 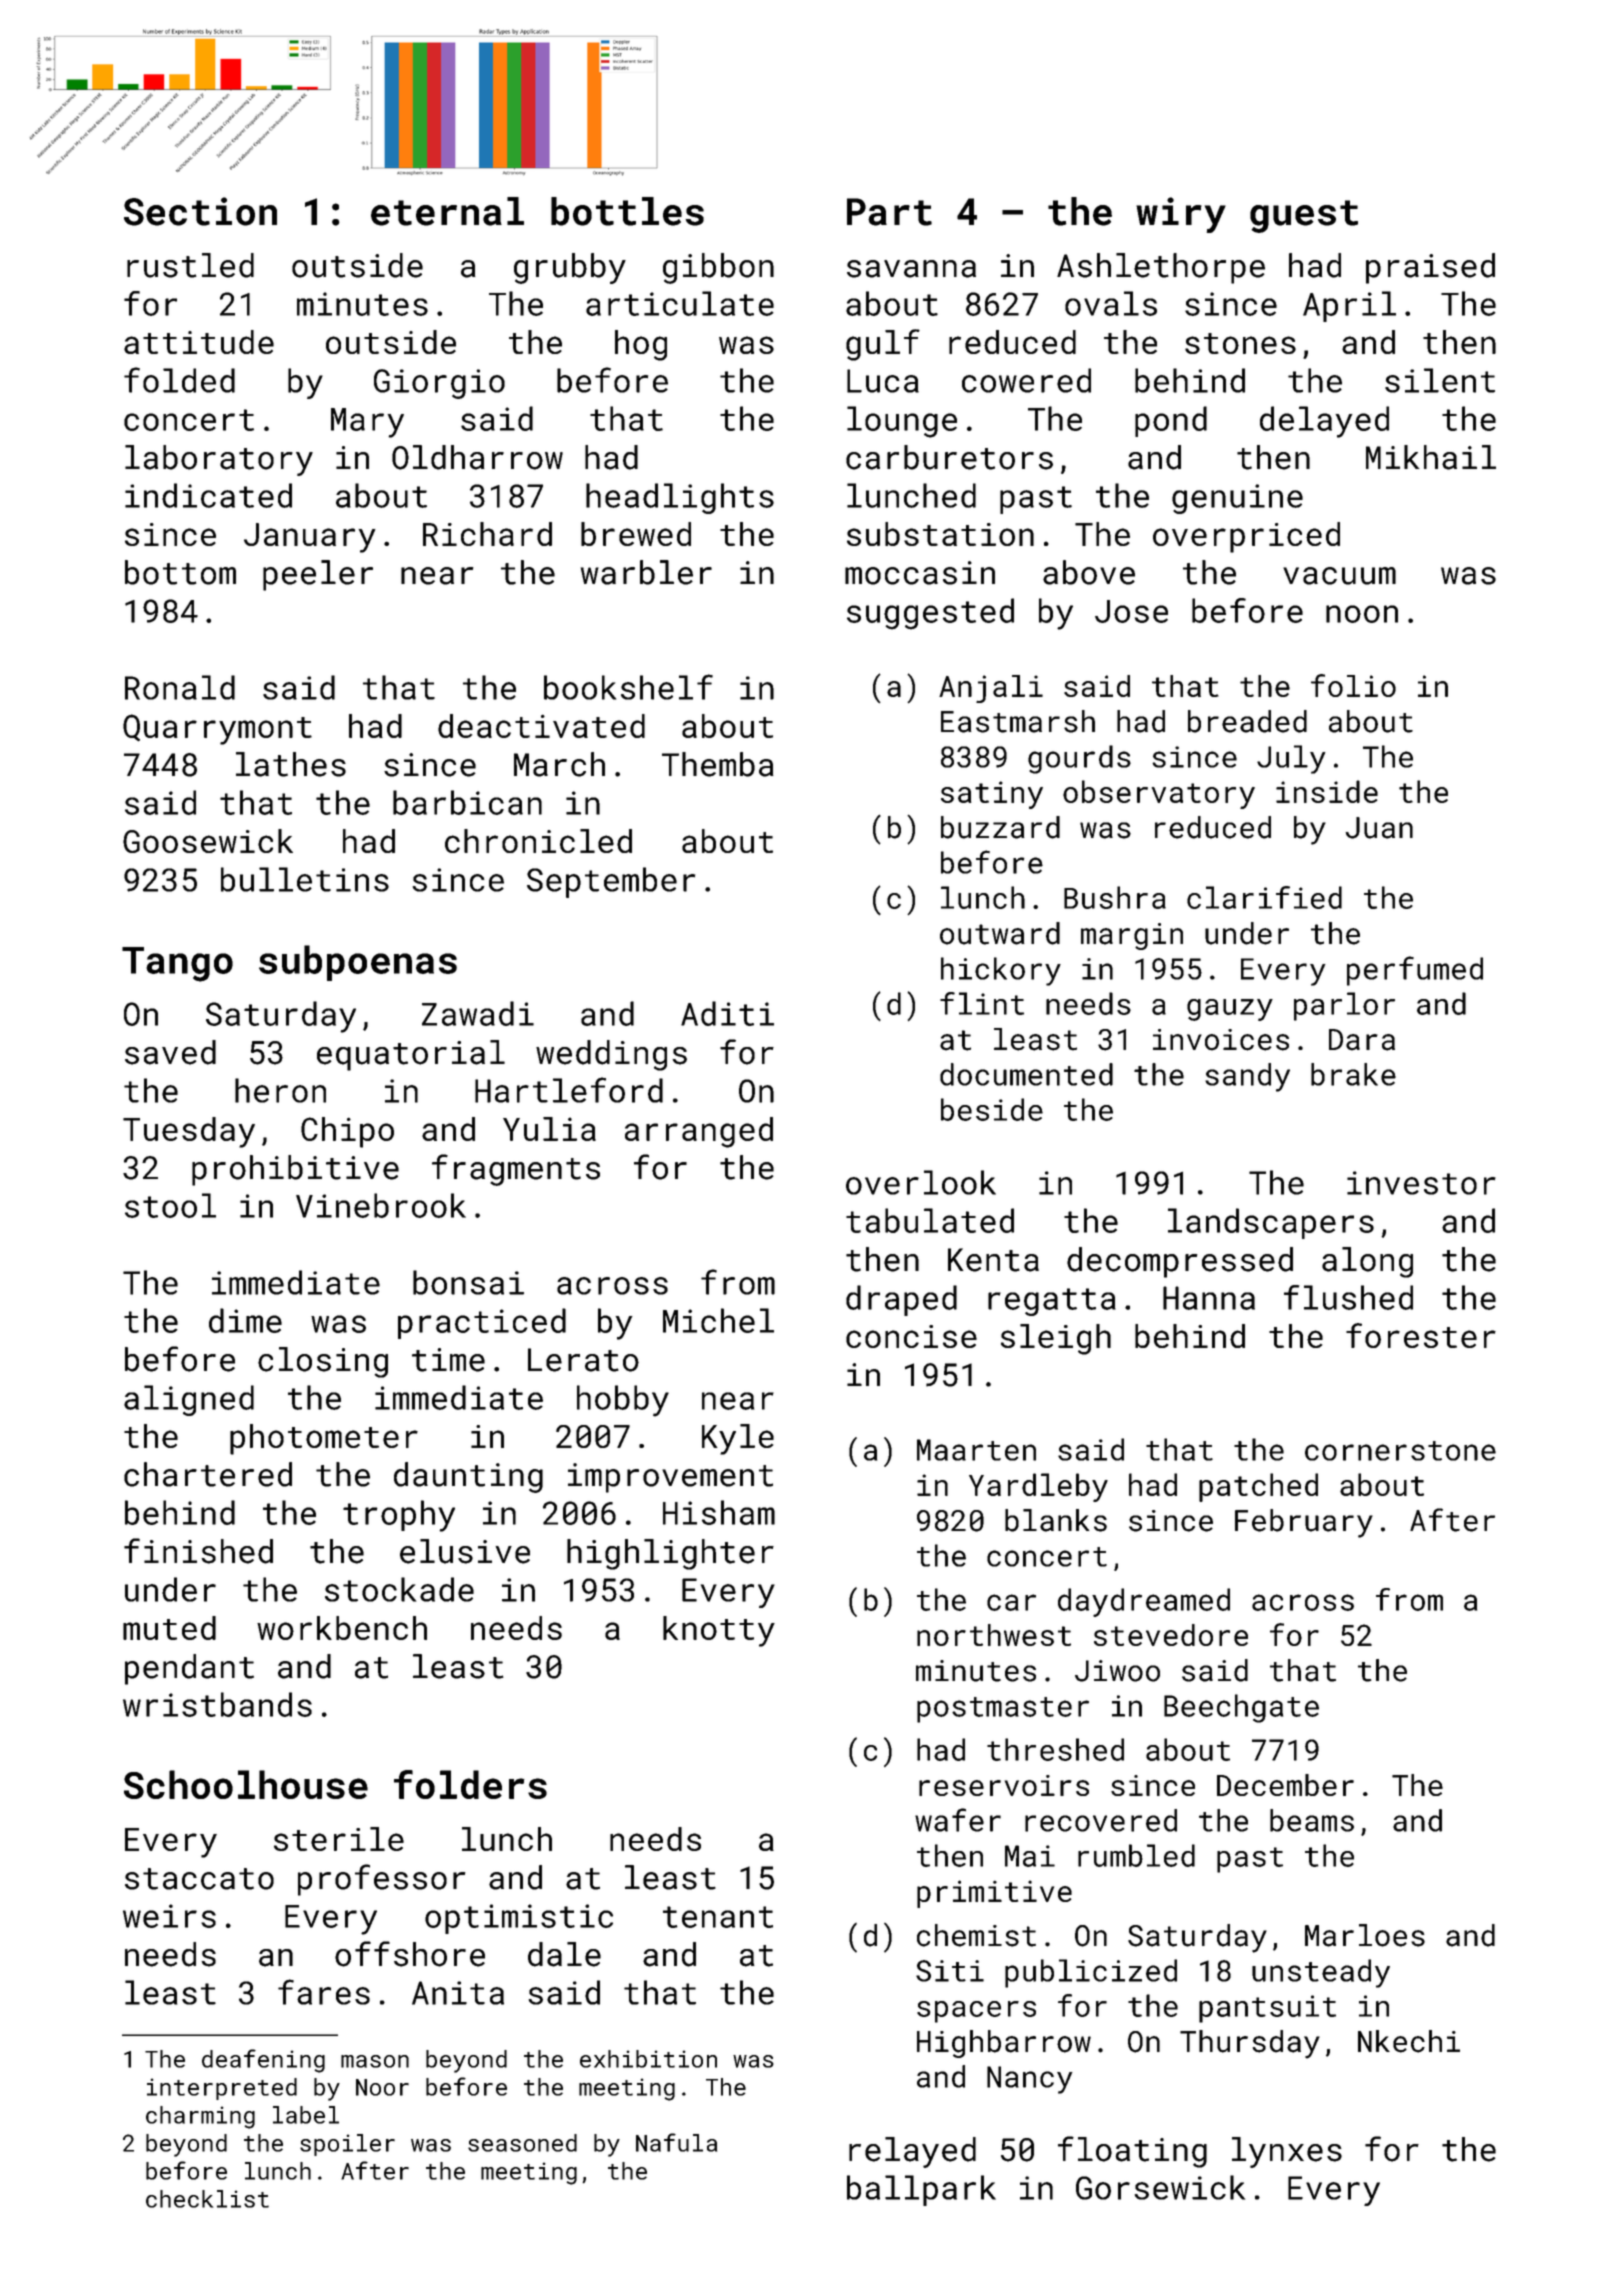 I want to click on Aditi, so click(x=727, y=1013).
